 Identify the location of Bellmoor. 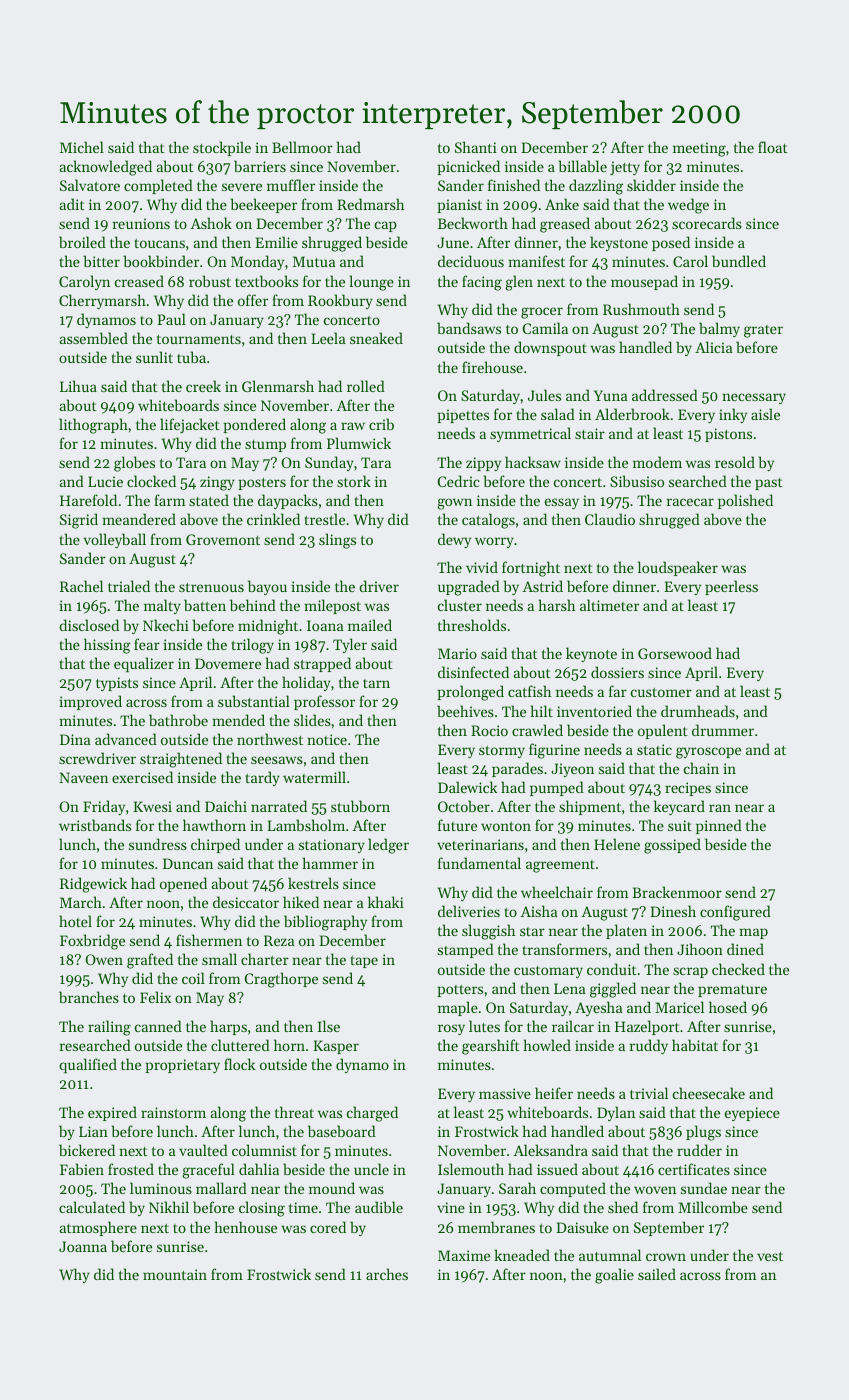
(302, 147).
